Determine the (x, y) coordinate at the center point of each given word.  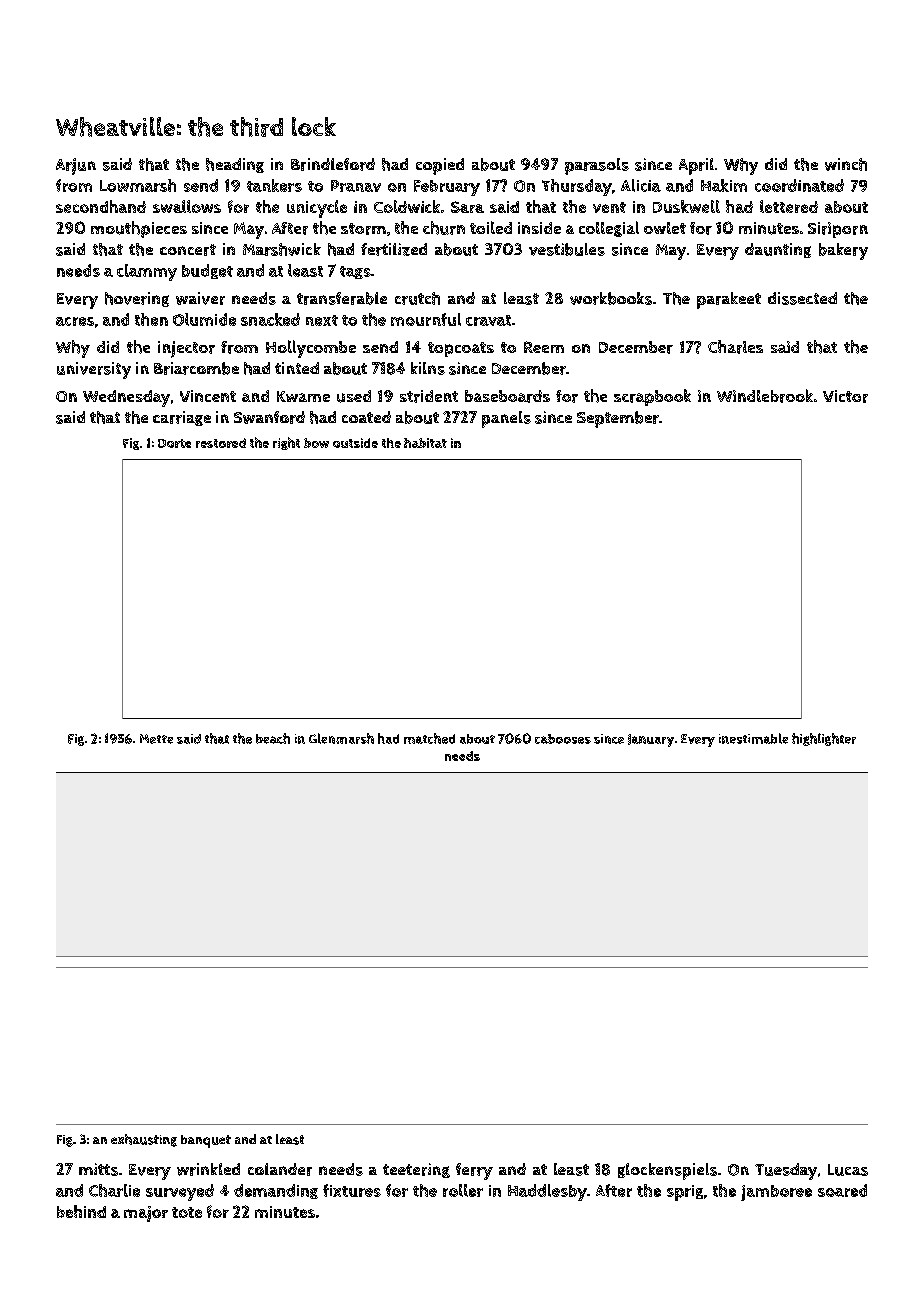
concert (188, 250)
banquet (206, 1141)
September (618, 419)
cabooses (563, 739)
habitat (425, 443)
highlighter (824, 739)
